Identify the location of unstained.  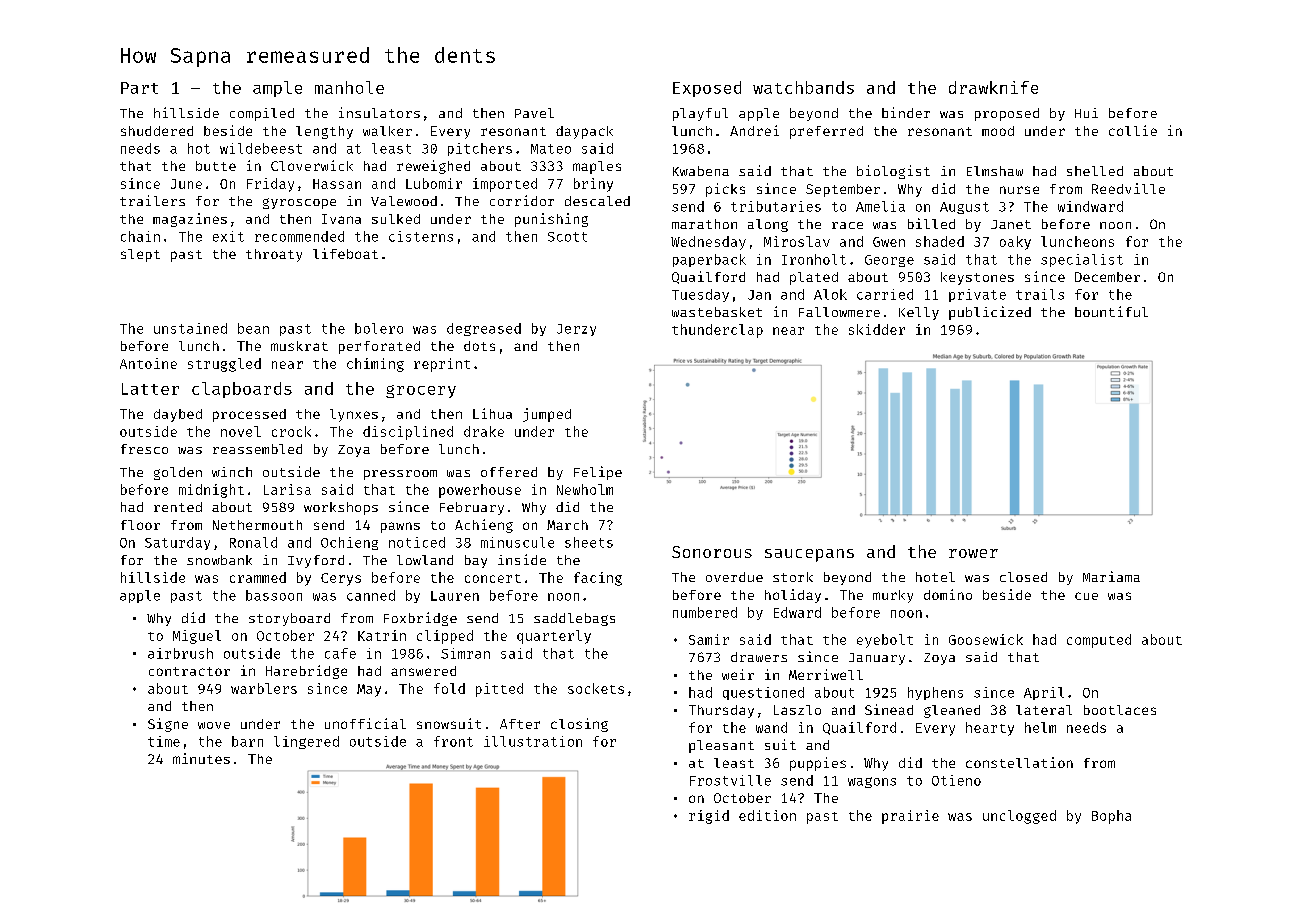
(190, 328).
